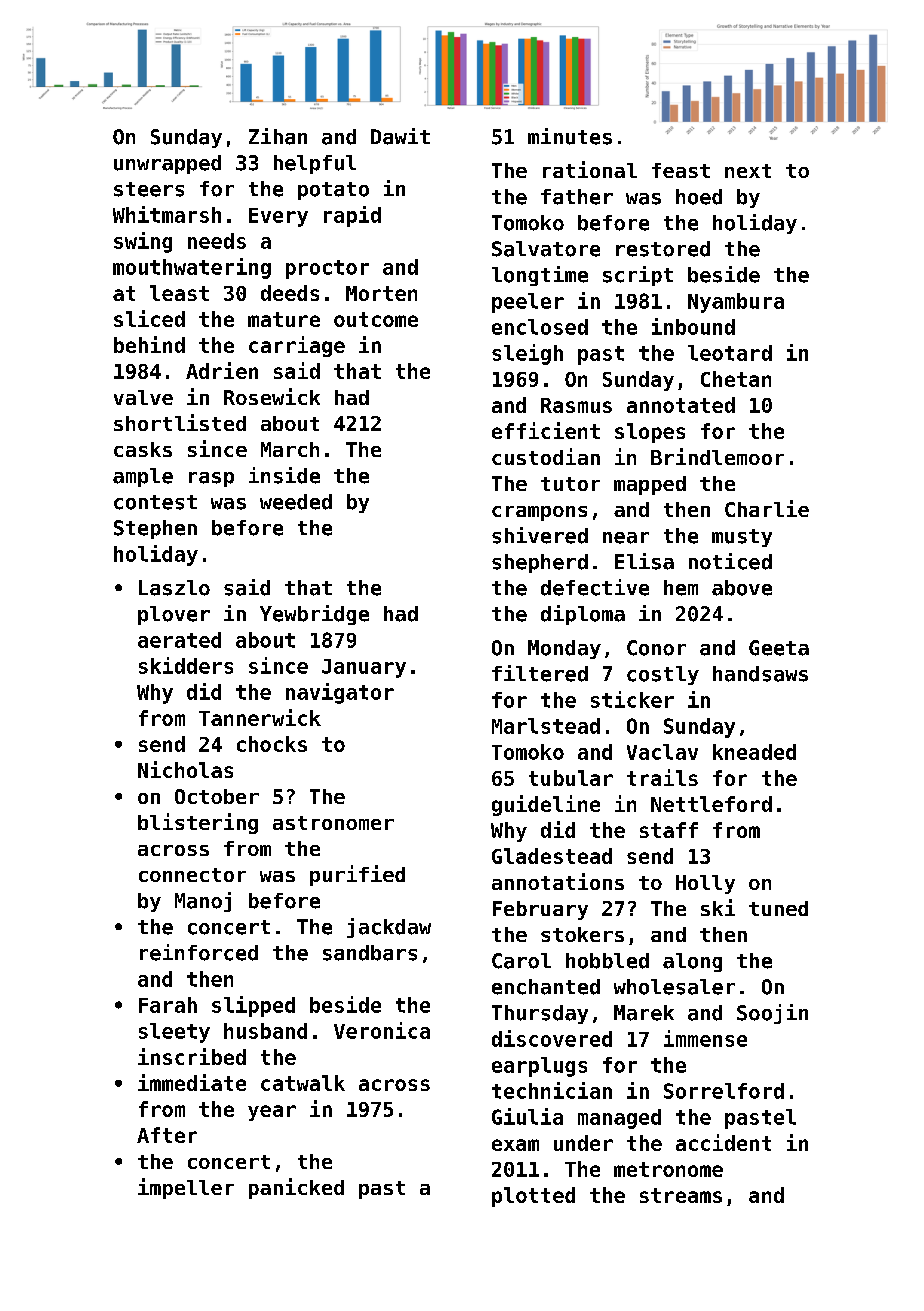 This document has height=1311, width=924. What do you see at coordinates (546, 805) in the document?
I see `guideline` at bounding box center [546, 805].
